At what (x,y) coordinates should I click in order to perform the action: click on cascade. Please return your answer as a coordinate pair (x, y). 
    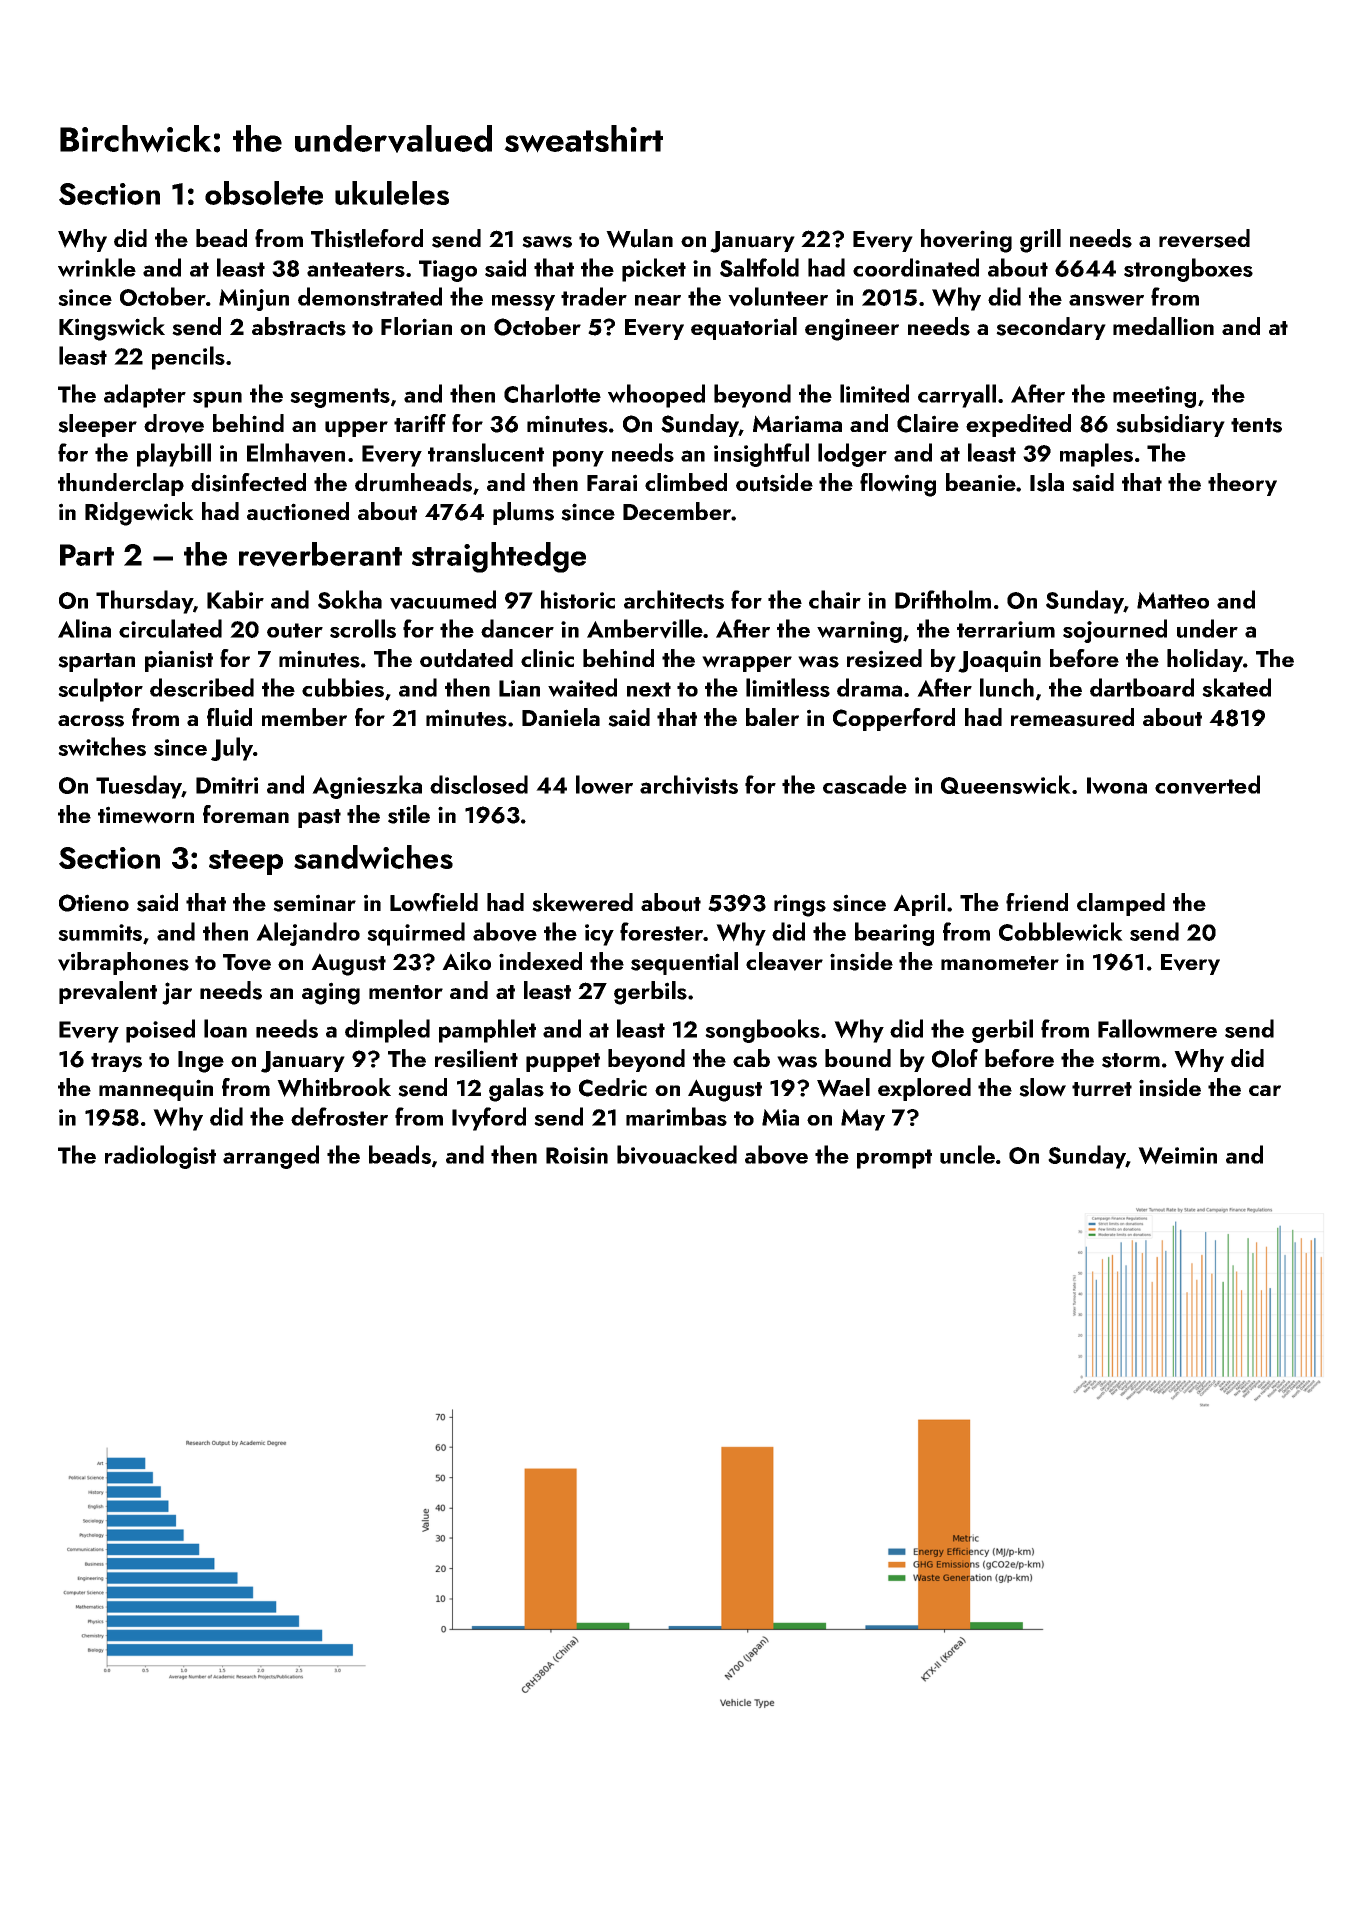
    Looking at the image, I should click on (865, 784).
